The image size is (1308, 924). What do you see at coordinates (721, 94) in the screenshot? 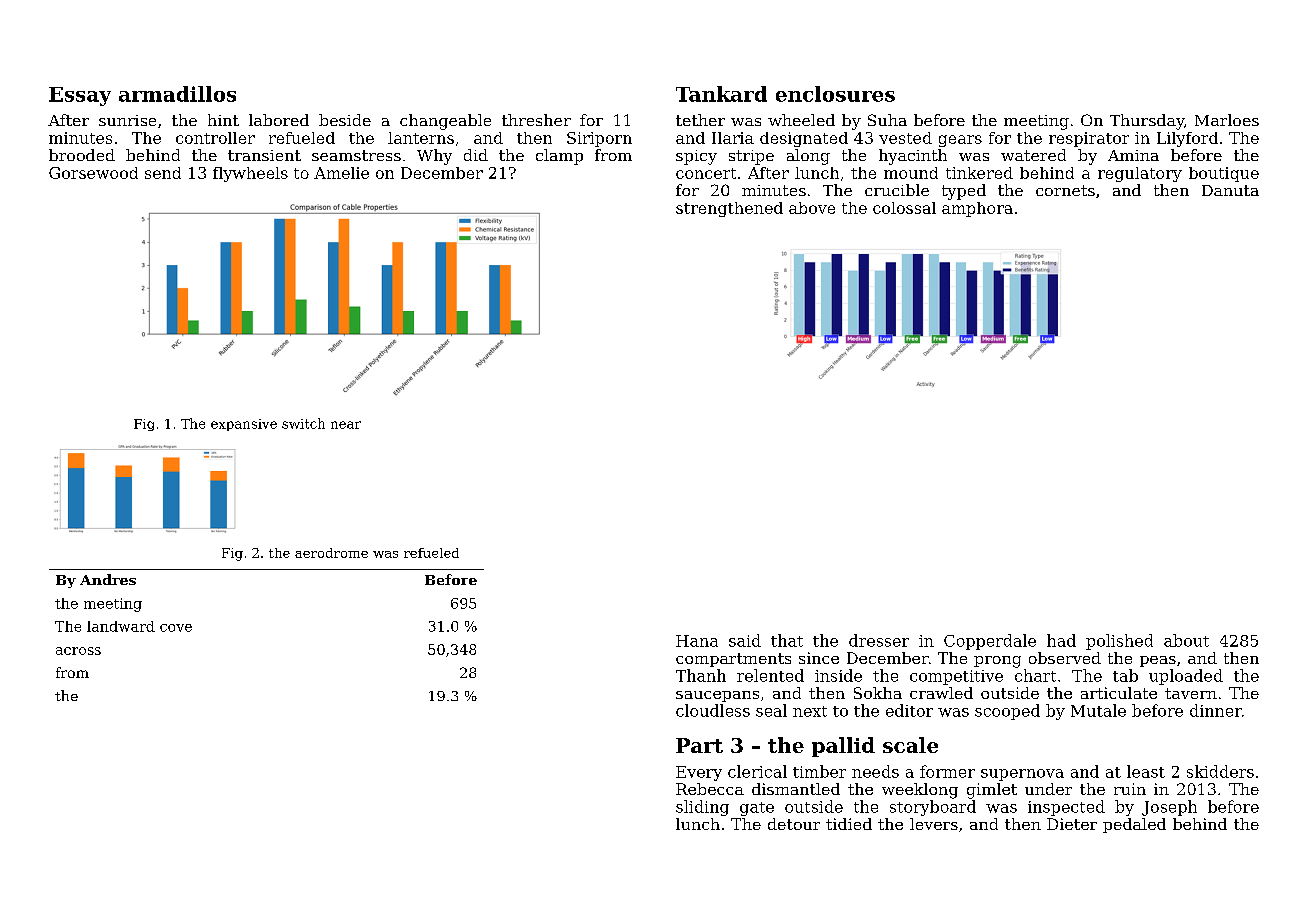
I see `Tankard` at bounding box center [721, 94].
